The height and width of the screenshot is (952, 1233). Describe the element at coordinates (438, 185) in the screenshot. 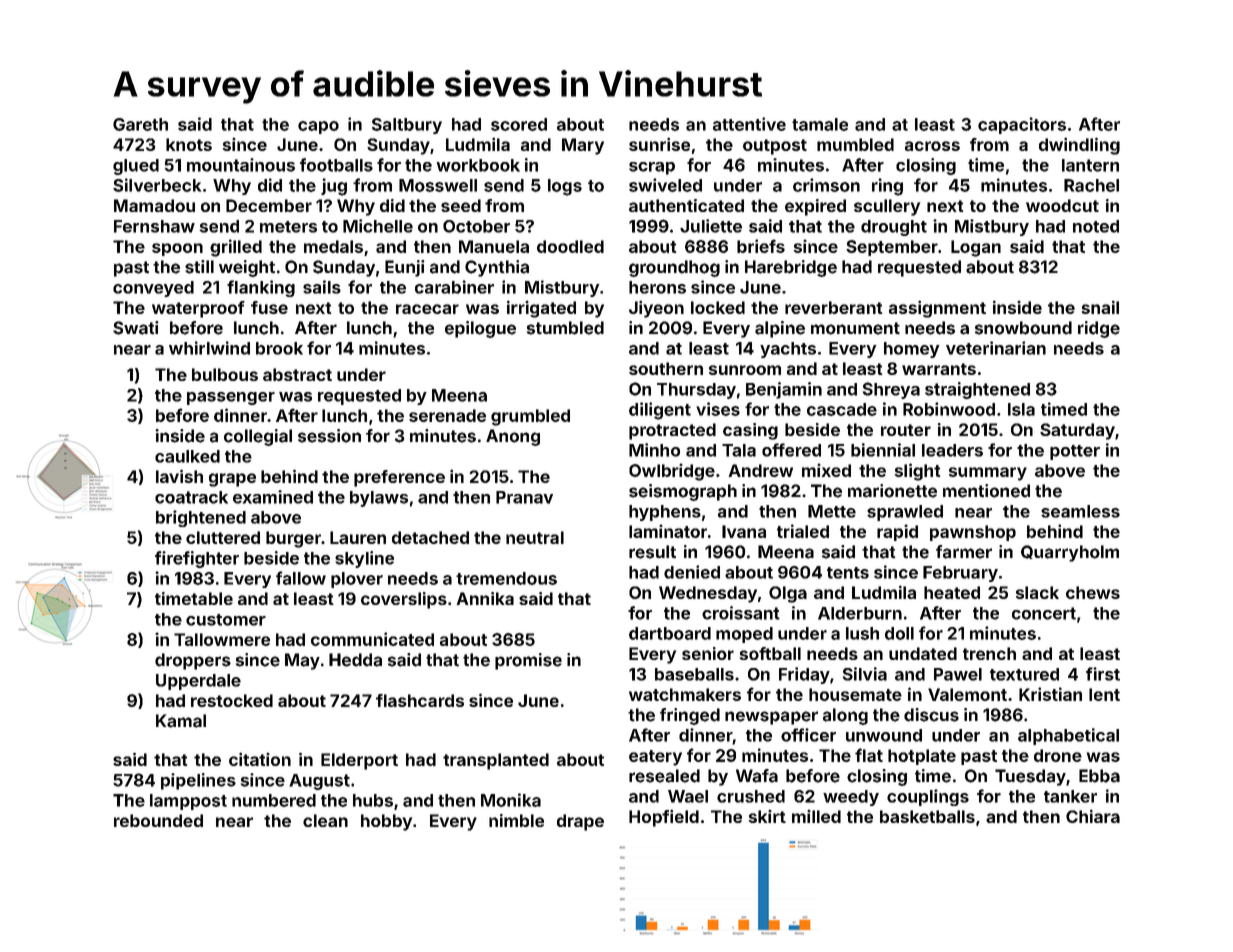

I see `Mosswell` at that location.
